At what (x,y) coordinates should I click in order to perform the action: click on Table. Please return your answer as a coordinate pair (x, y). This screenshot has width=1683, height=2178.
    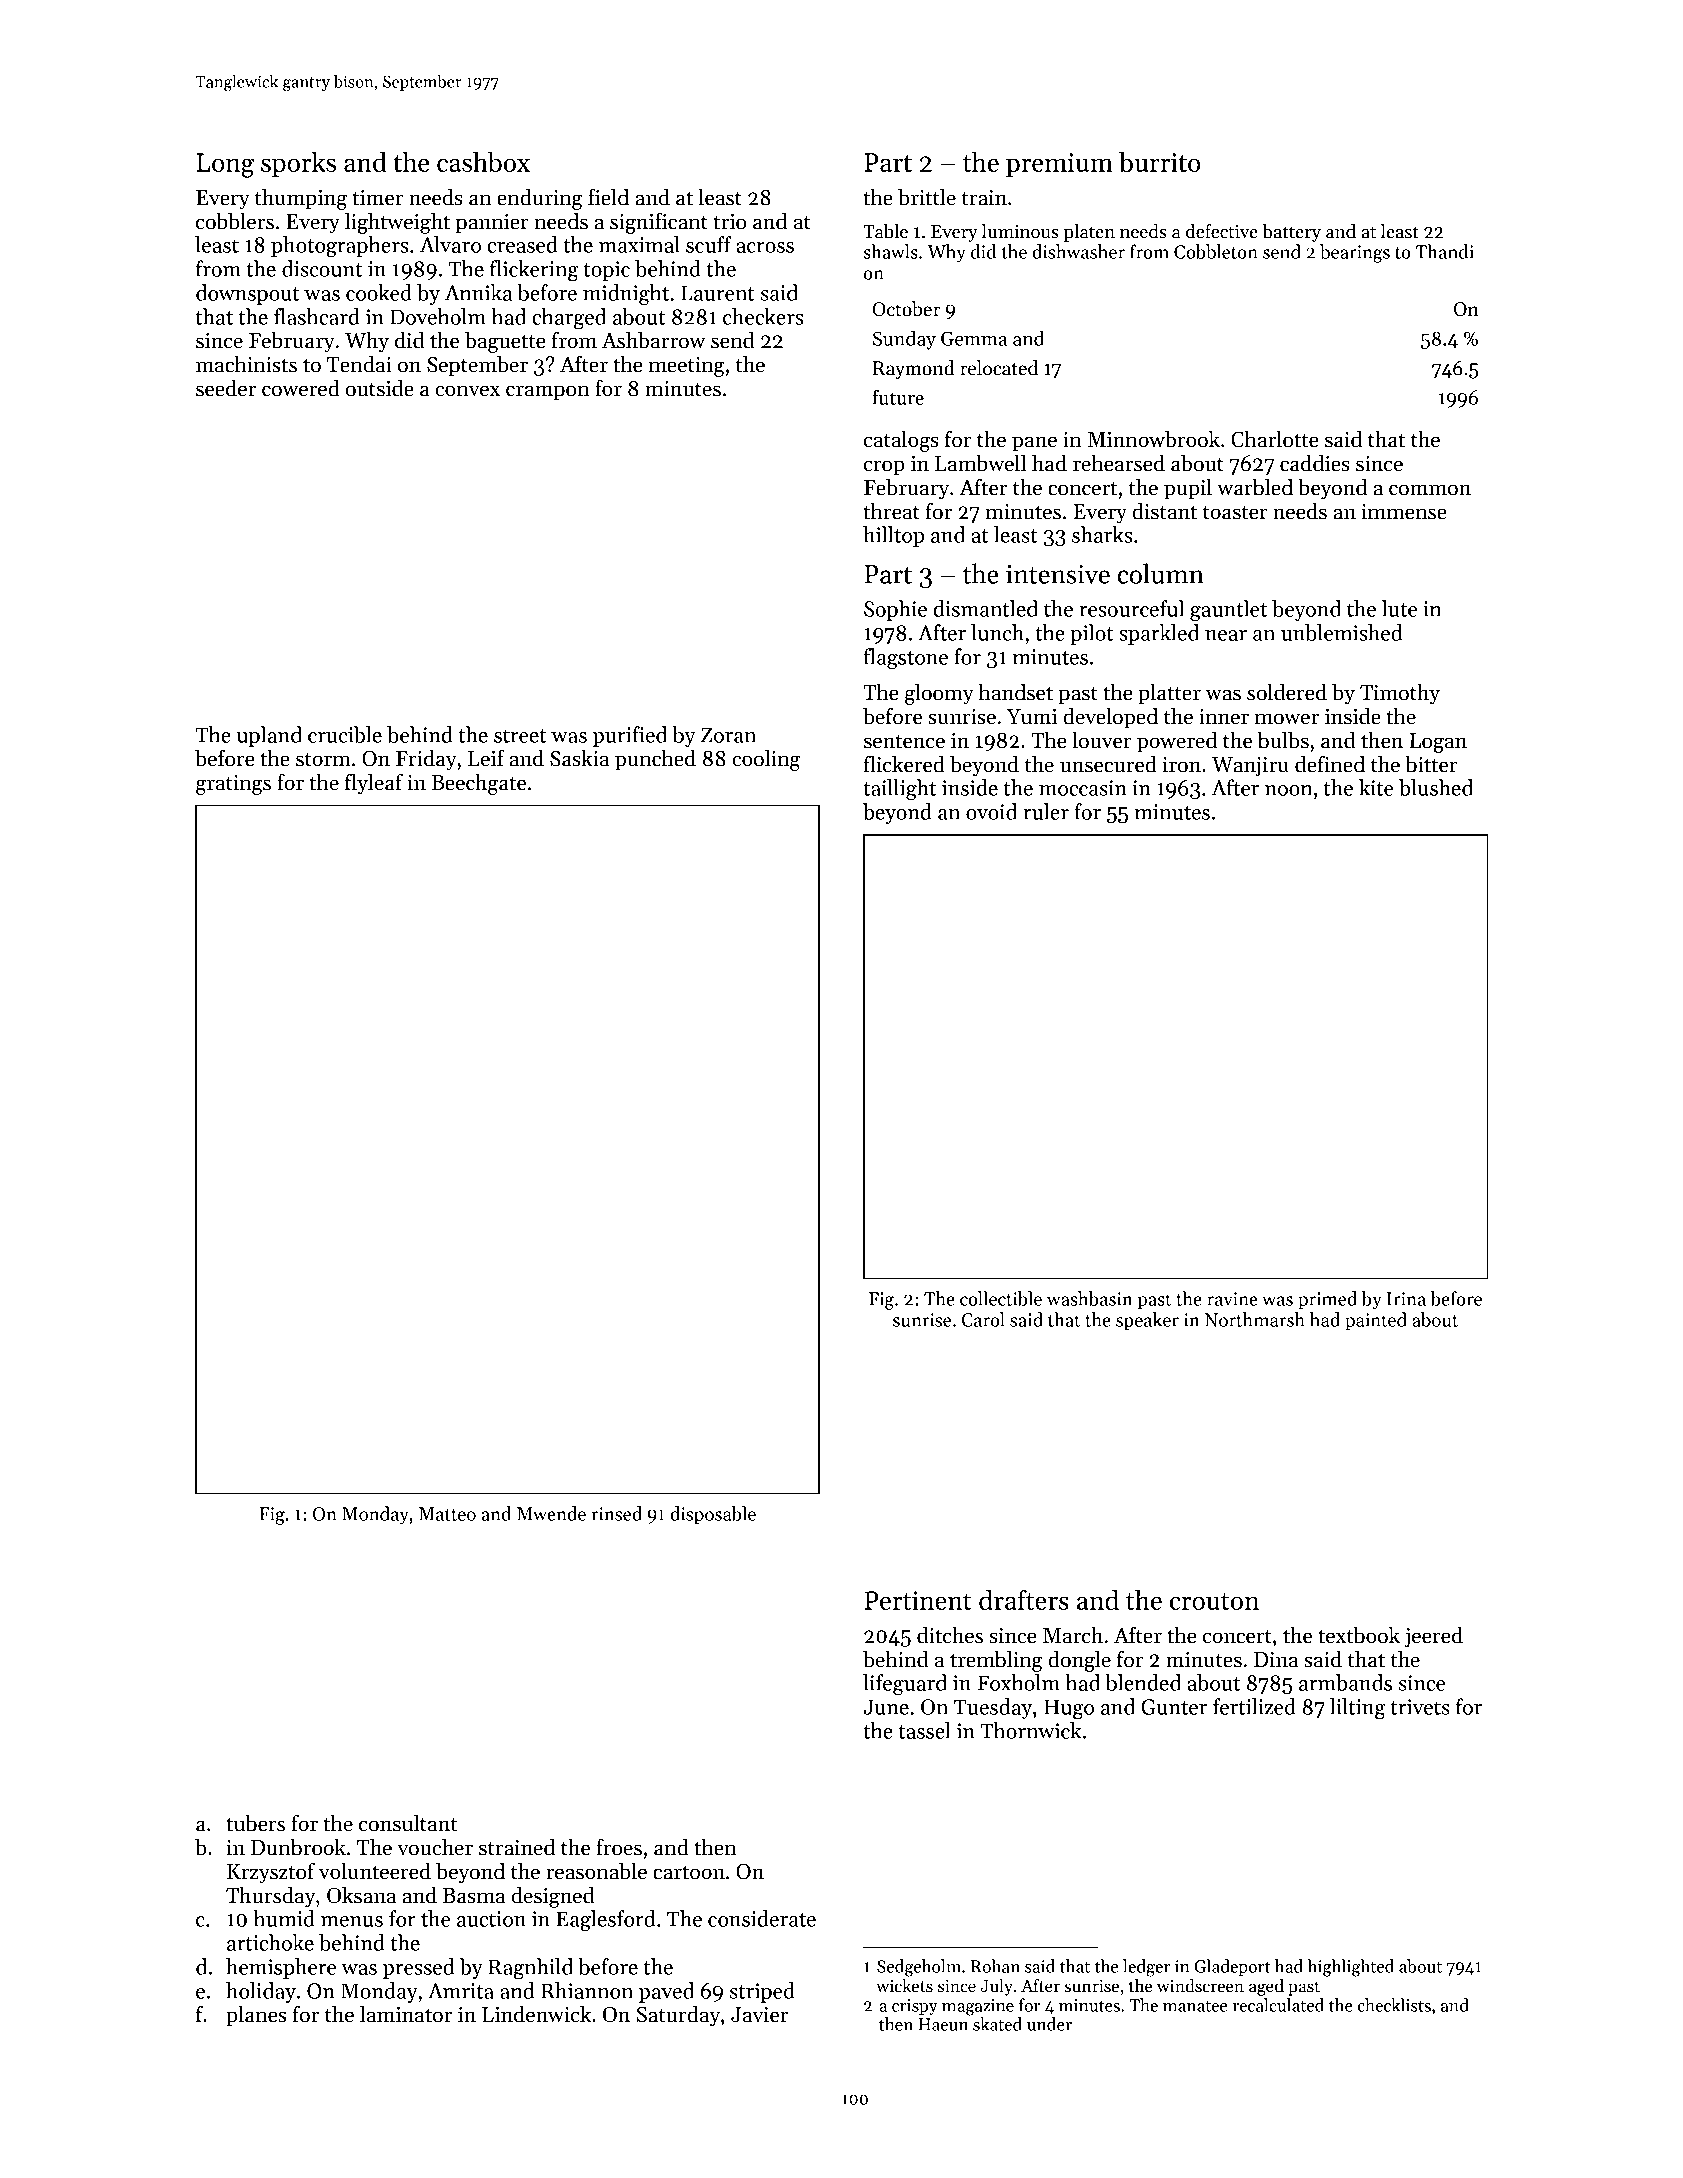
    Looking at the image, I should click on (885, 231).
